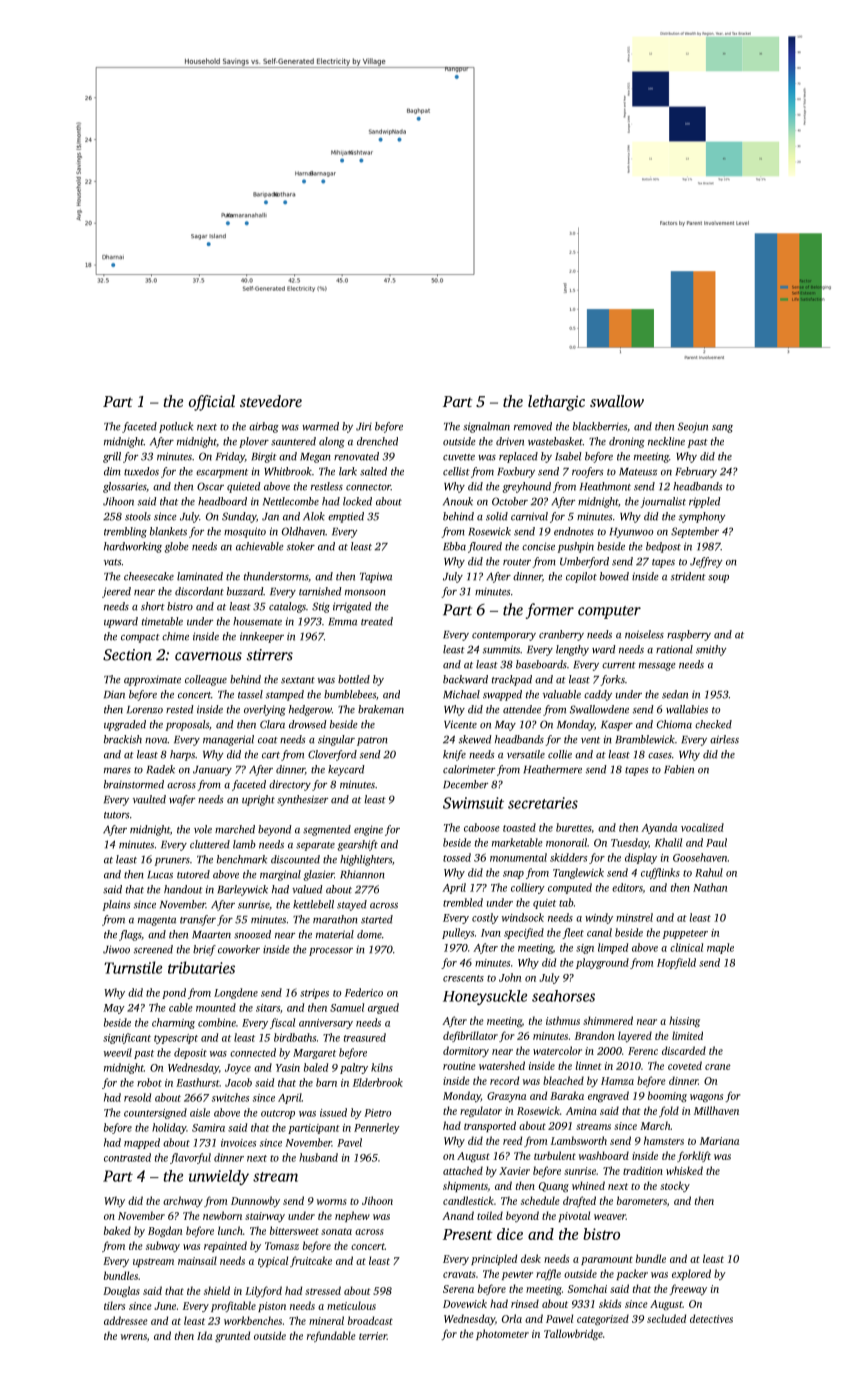  I want to click on stressed, so click(323, 1290).
